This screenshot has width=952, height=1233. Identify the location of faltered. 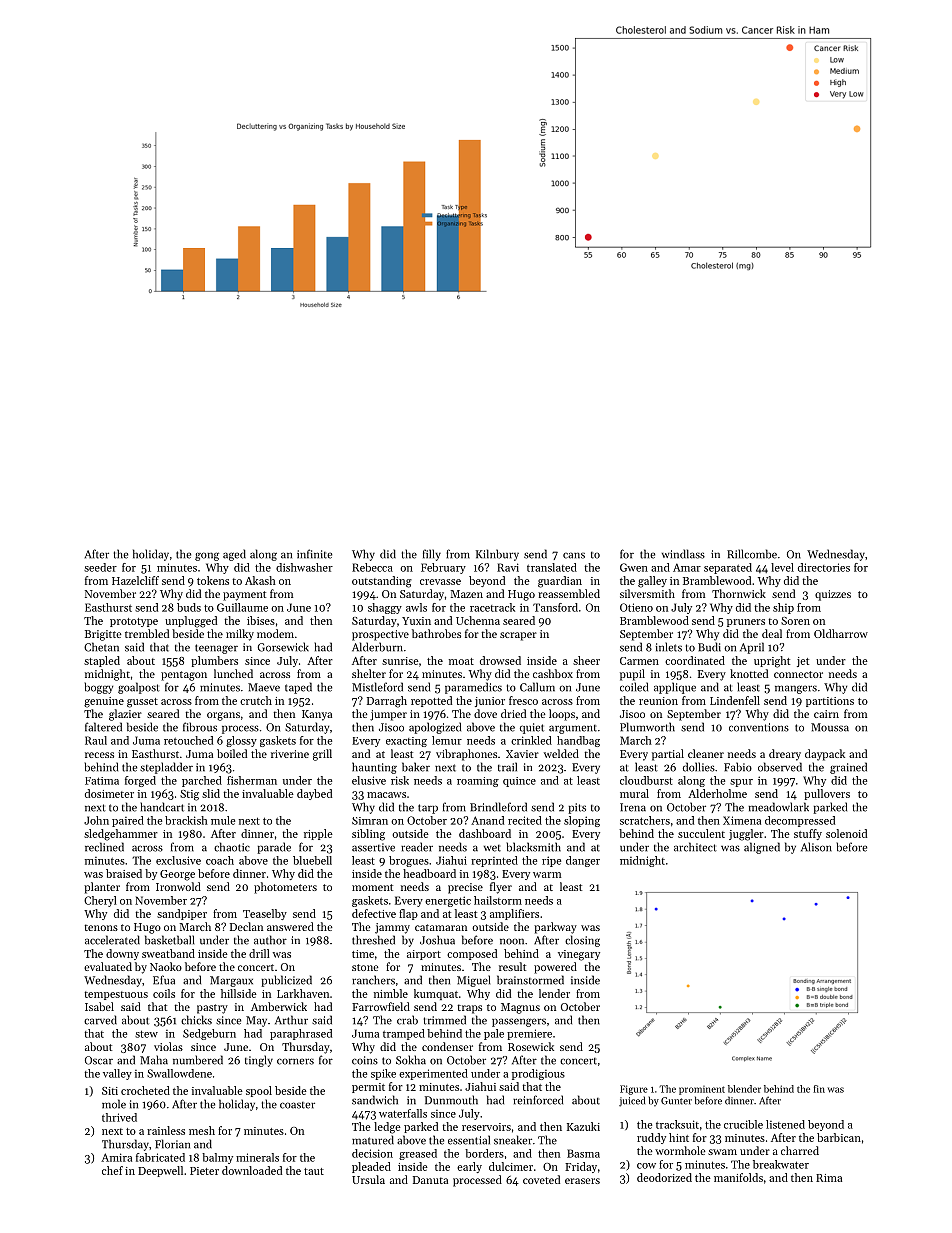
(103, 727).
